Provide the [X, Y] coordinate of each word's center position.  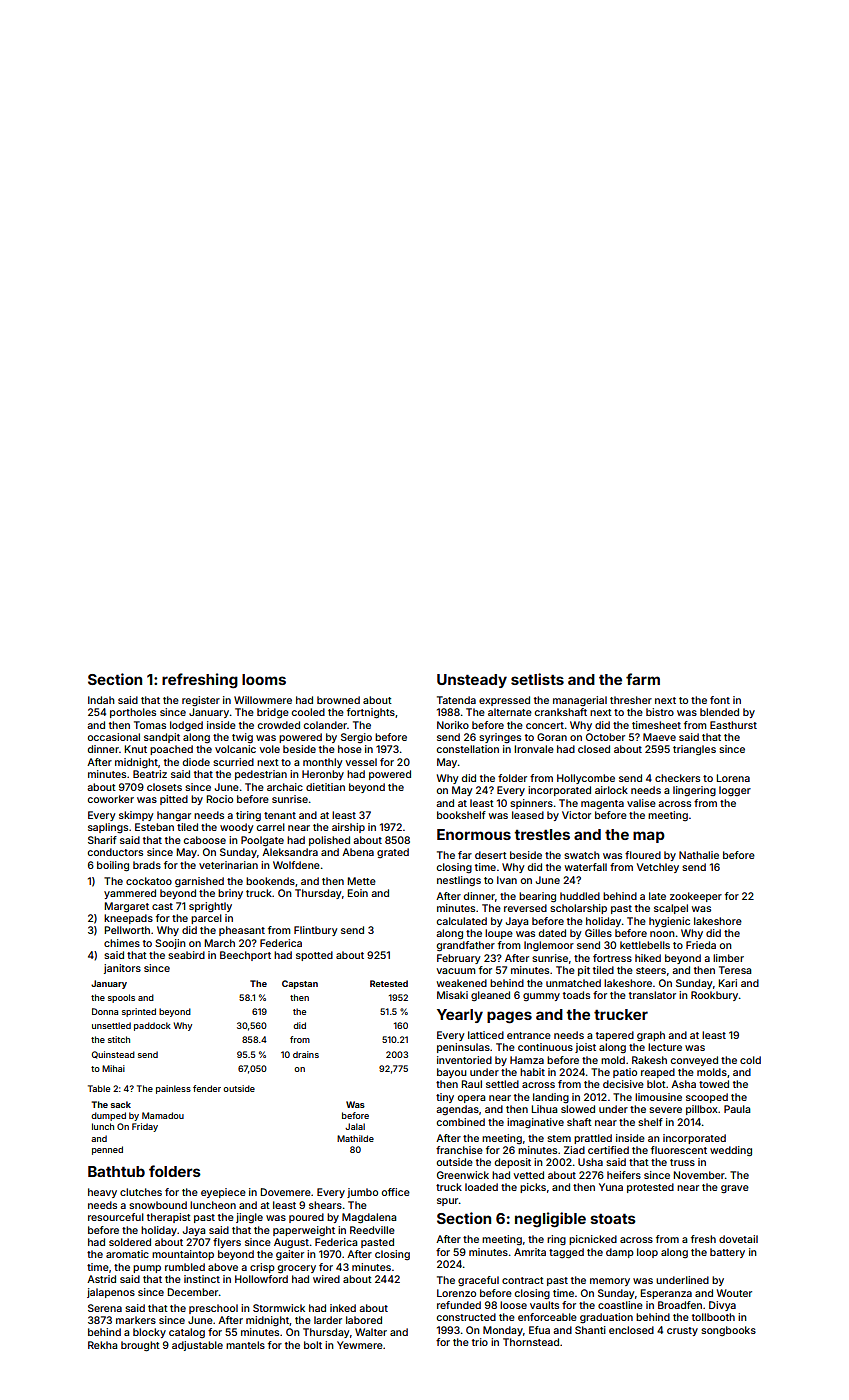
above [223, 1267]
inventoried [464, 1060]
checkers [677, 778]
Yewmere [360, 1345]
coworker [111, 799]
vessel [361, 762]
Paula [737, 1109]
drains [306, 1054]
